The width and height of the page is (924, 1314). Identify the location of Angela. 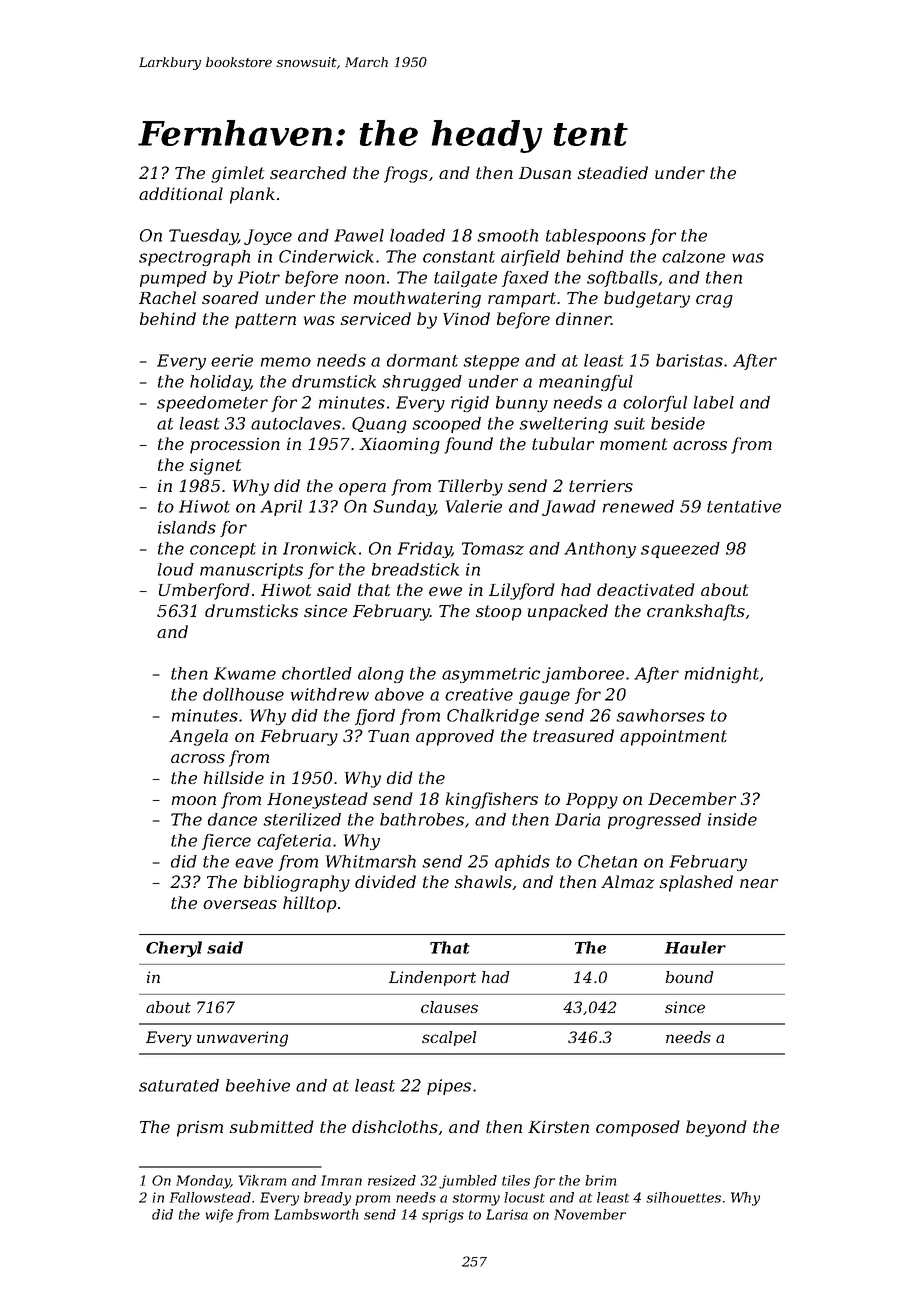
(198, 737).
